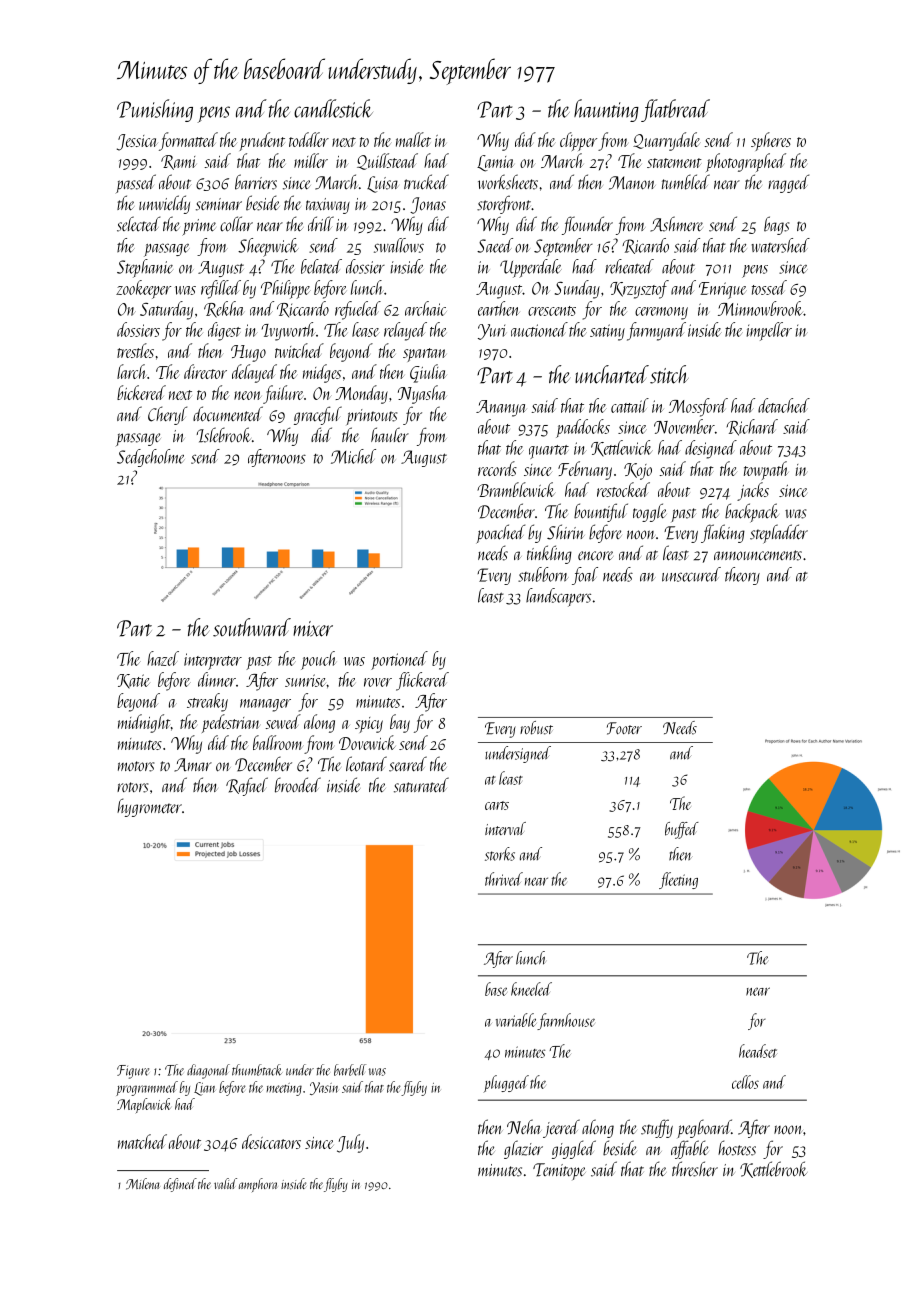 The width and height of the page is (924, 1314). What do you see at coordinates (771, 141) in the page?
I see `spheres` at bounding box center [771, 141].
